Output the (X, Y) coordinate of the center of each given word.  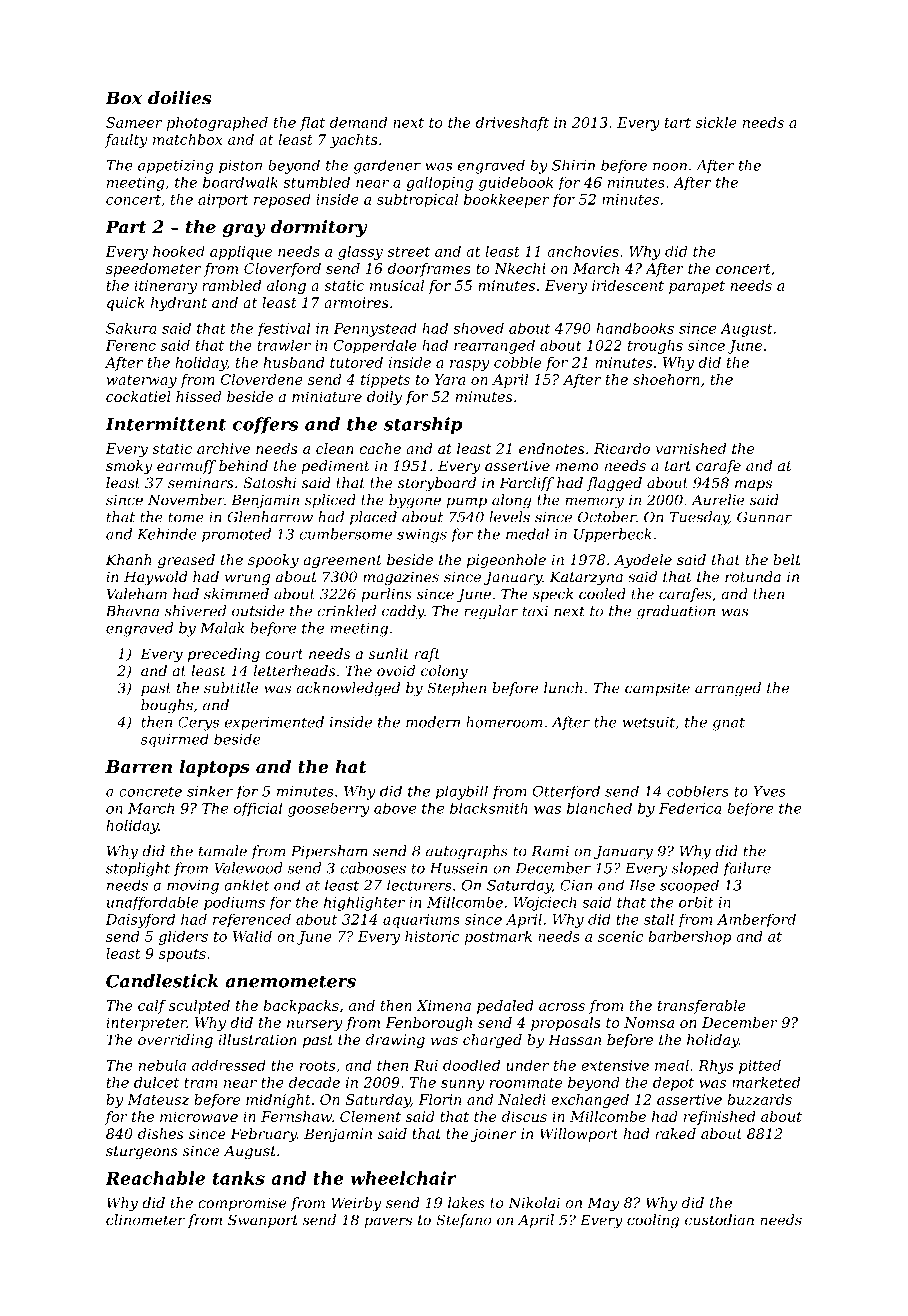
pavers (388, 1222)
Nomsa (649, 1022)
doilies (180, 98)
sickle (716, 122)
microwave (199, 1116)
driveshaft (512, 124)
